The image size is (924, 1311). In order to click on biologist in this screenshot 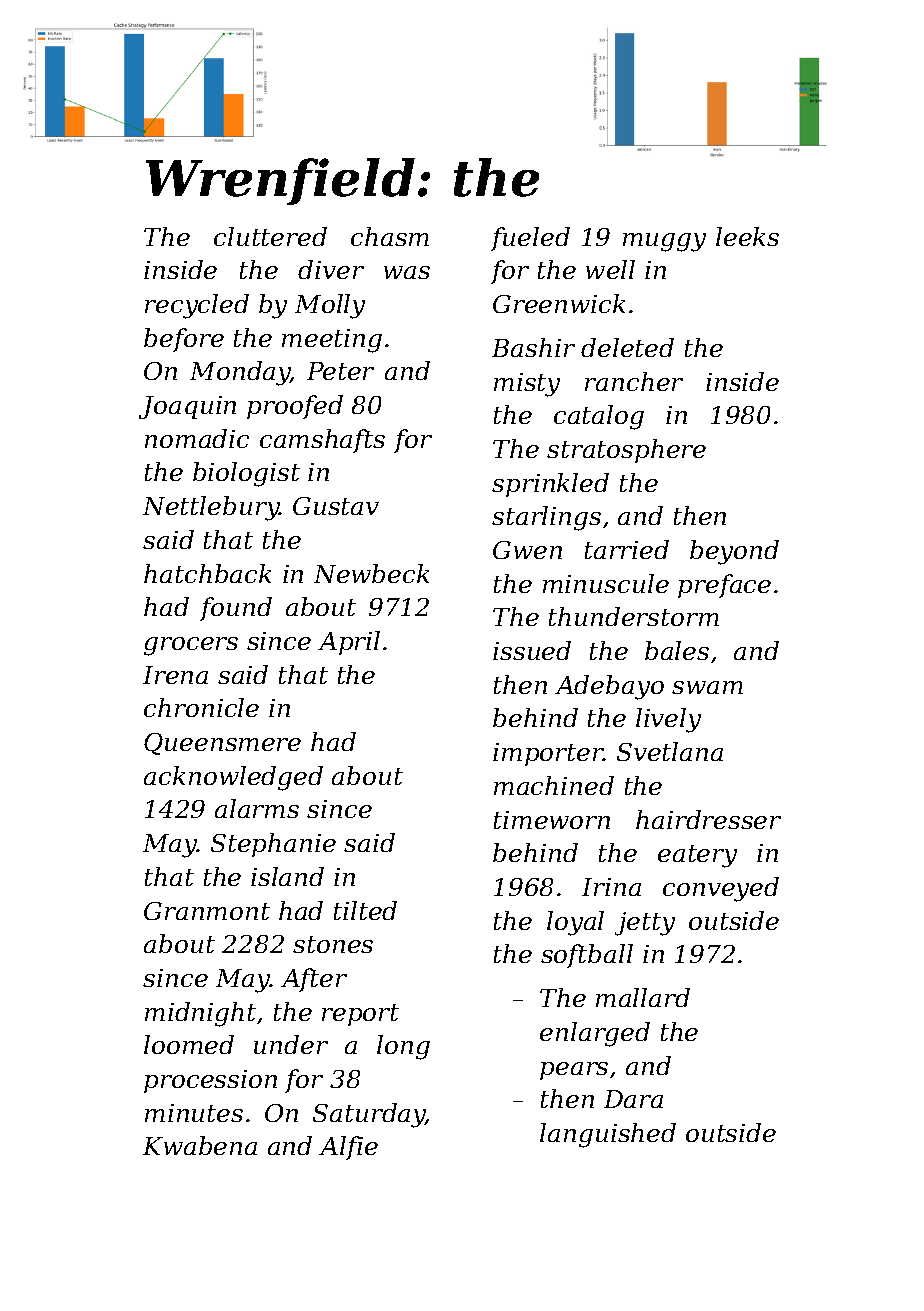, I will do `click(246, 474)`.
